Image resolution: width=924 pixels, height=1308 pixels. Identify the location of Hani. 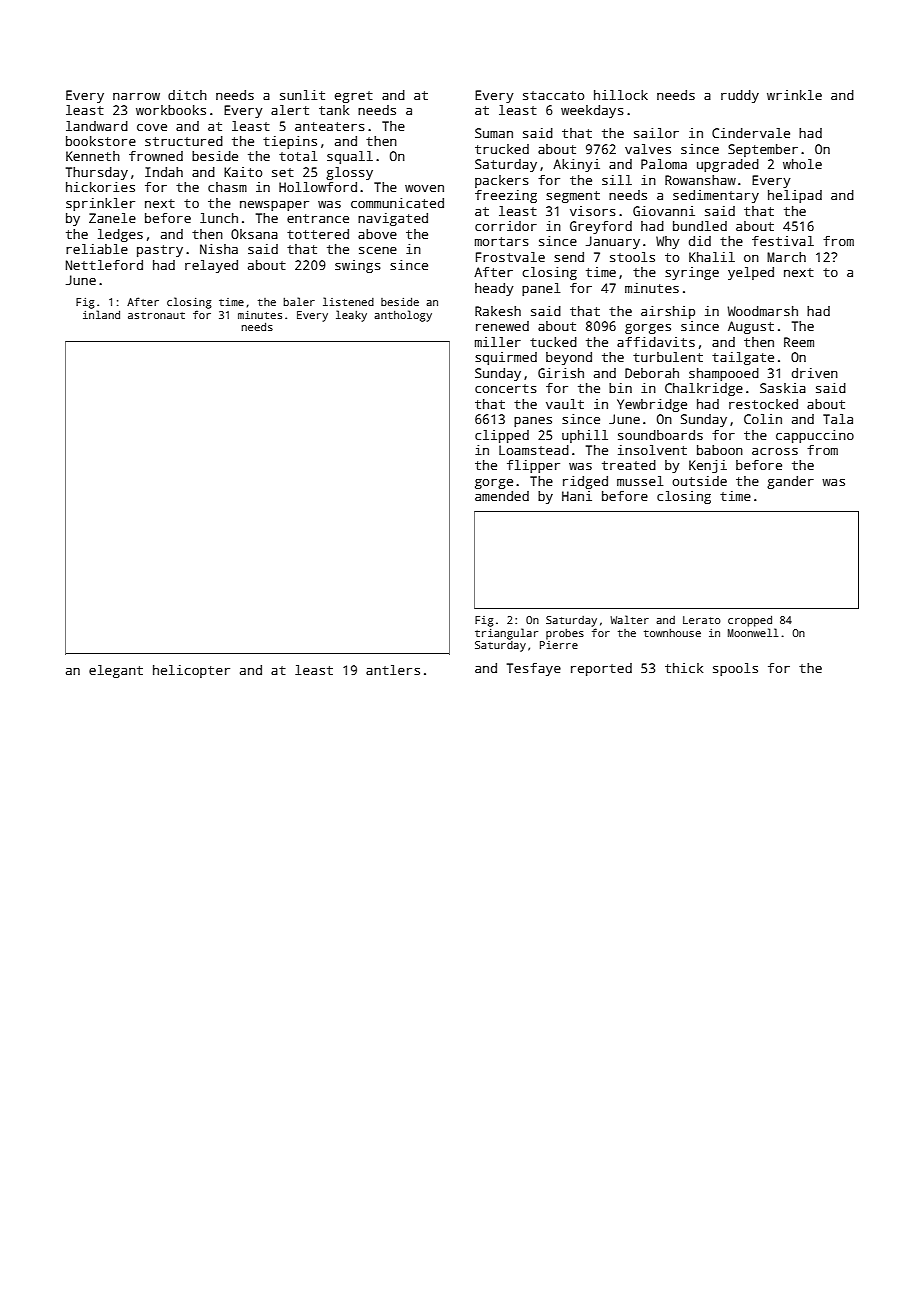
(577, 496).
